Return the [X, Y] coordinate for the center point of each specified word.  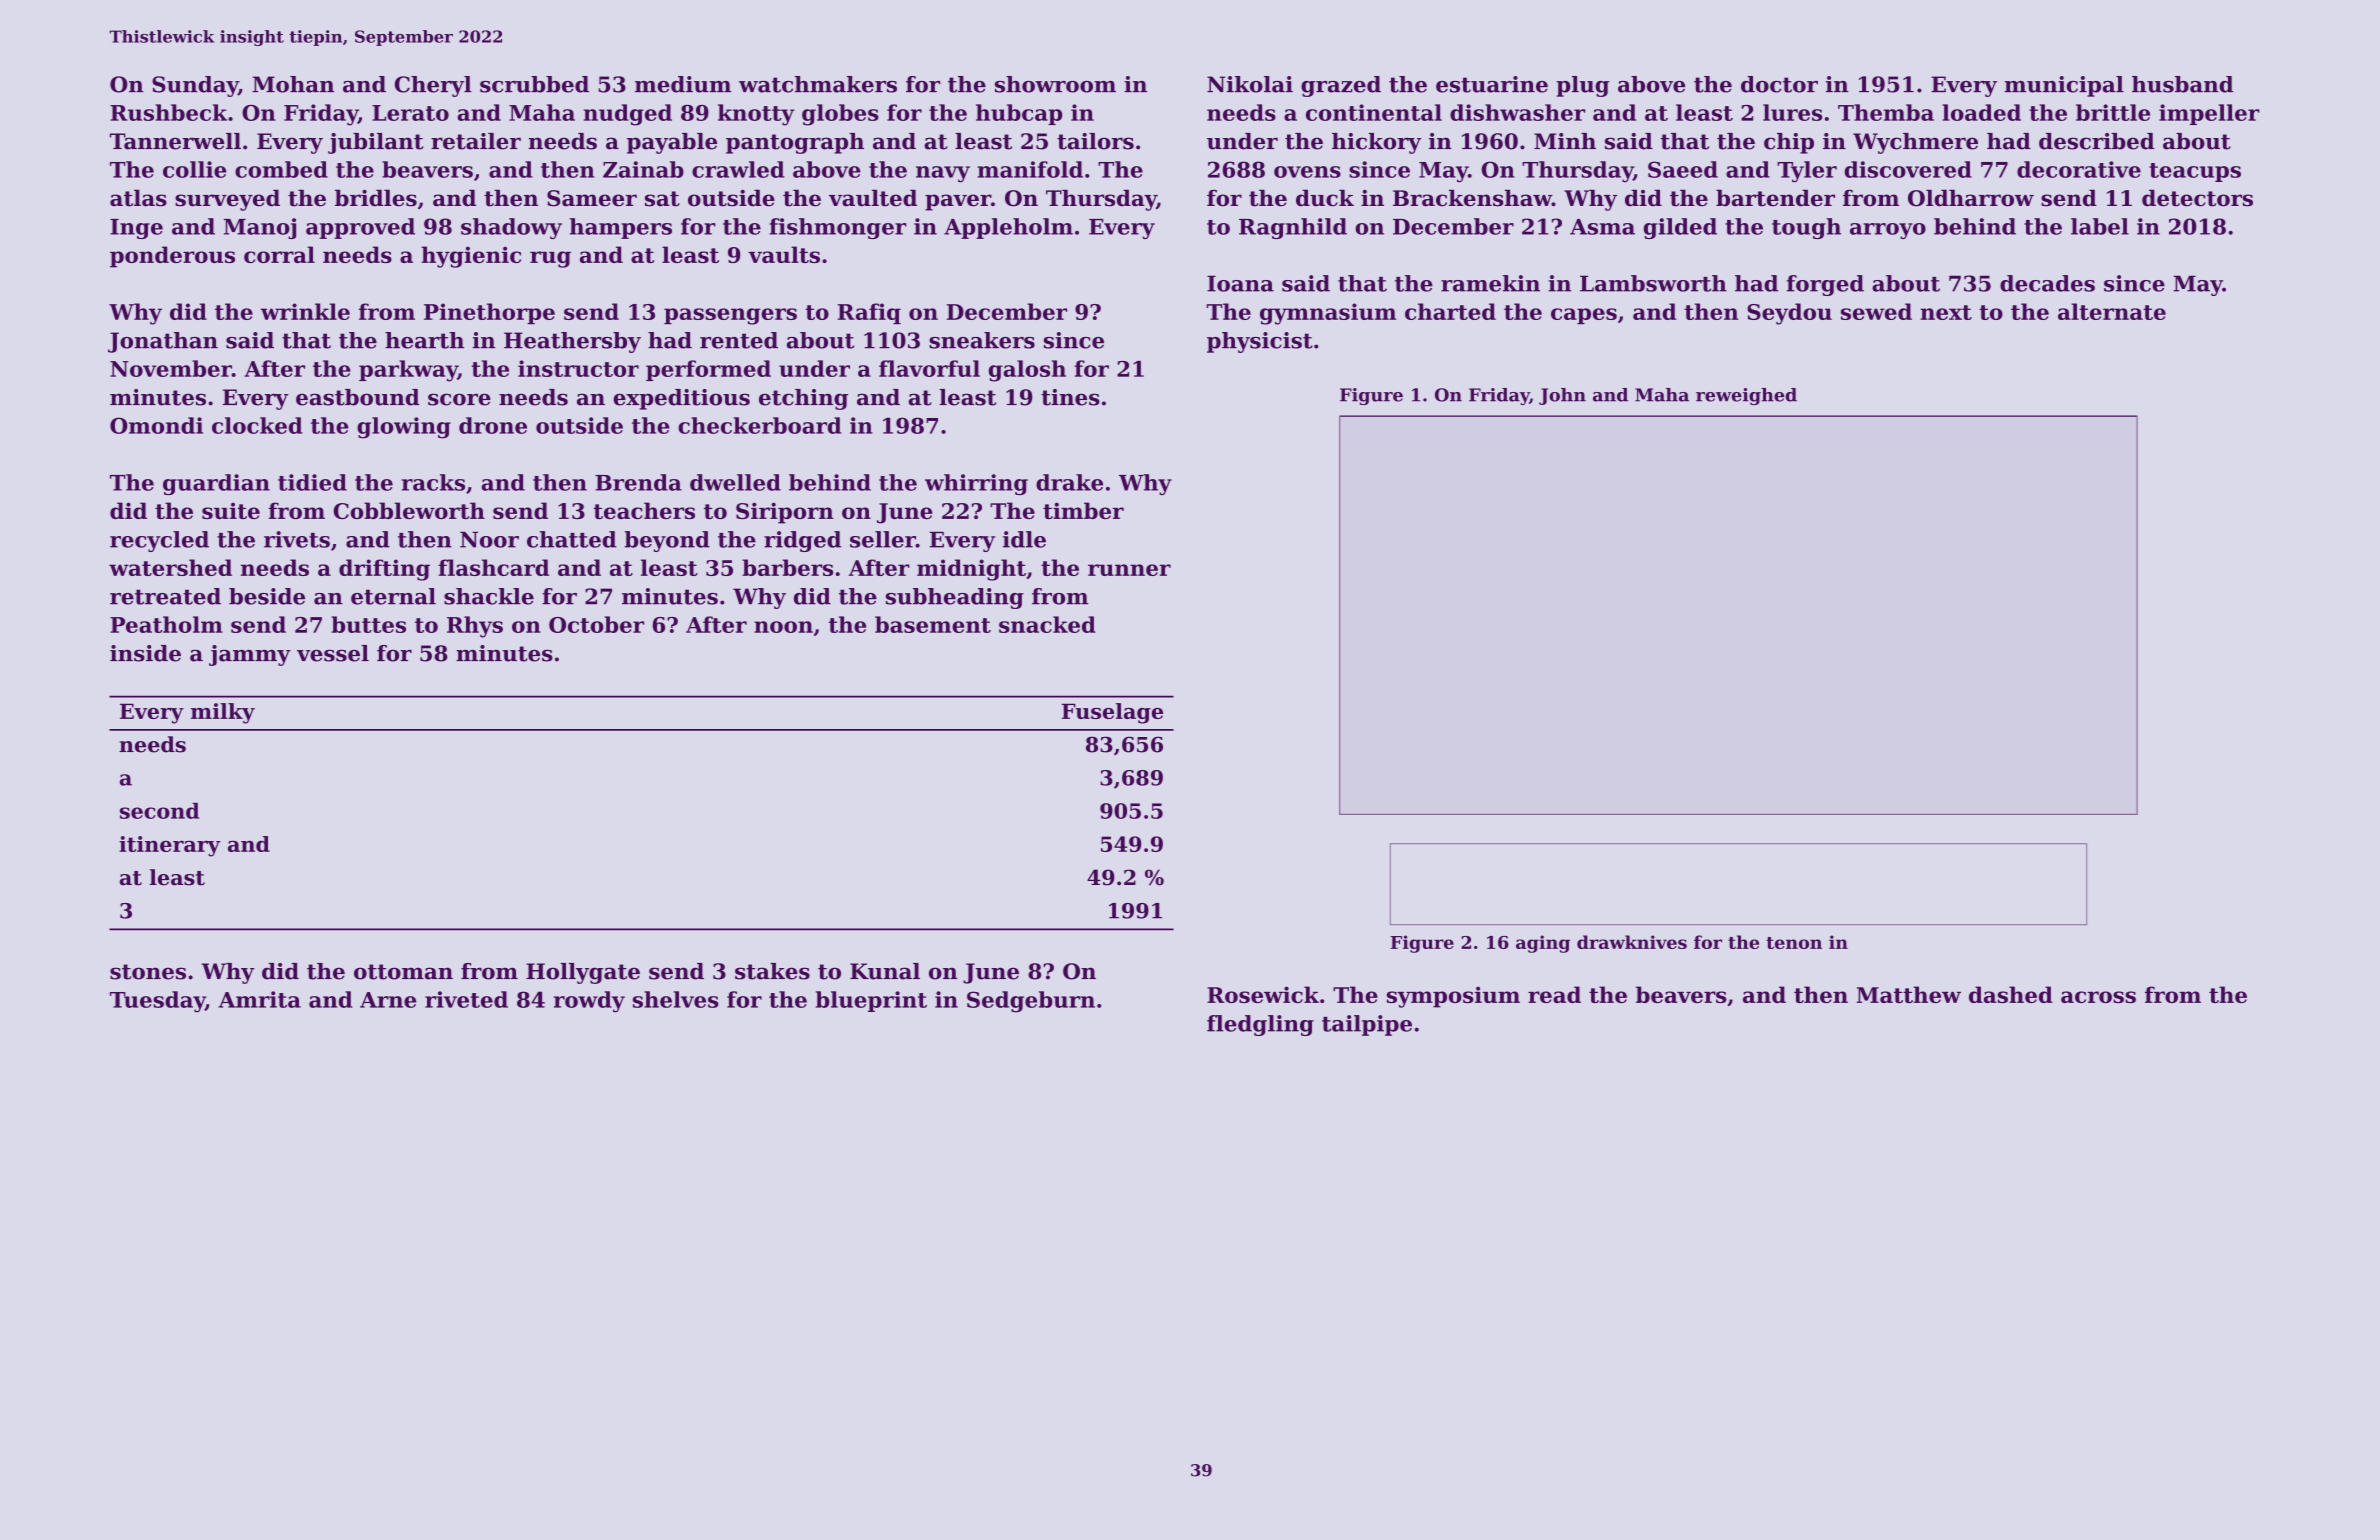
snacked [1047, 624]
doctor [1779, 84]
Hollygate [583, 973]
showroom [1055, 84]
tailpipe [1367, 1025]
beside [267, 596]
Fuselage [1112, 713]
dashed [2011, 994]
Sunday [195, 86]
